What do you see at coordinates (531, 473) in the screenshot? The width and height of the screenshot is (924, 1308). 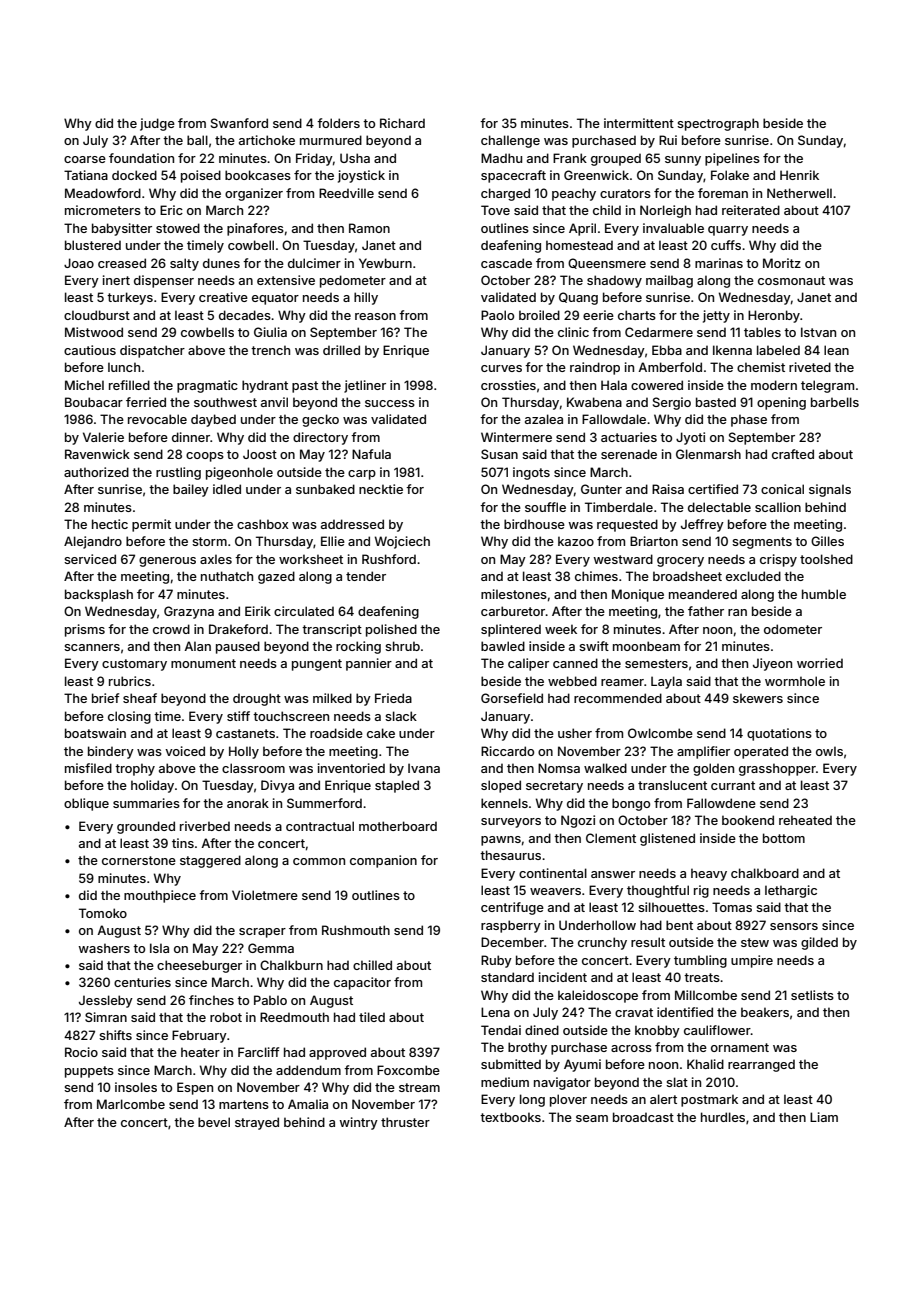 I see `ingots` at bounding box center [531, 473].
